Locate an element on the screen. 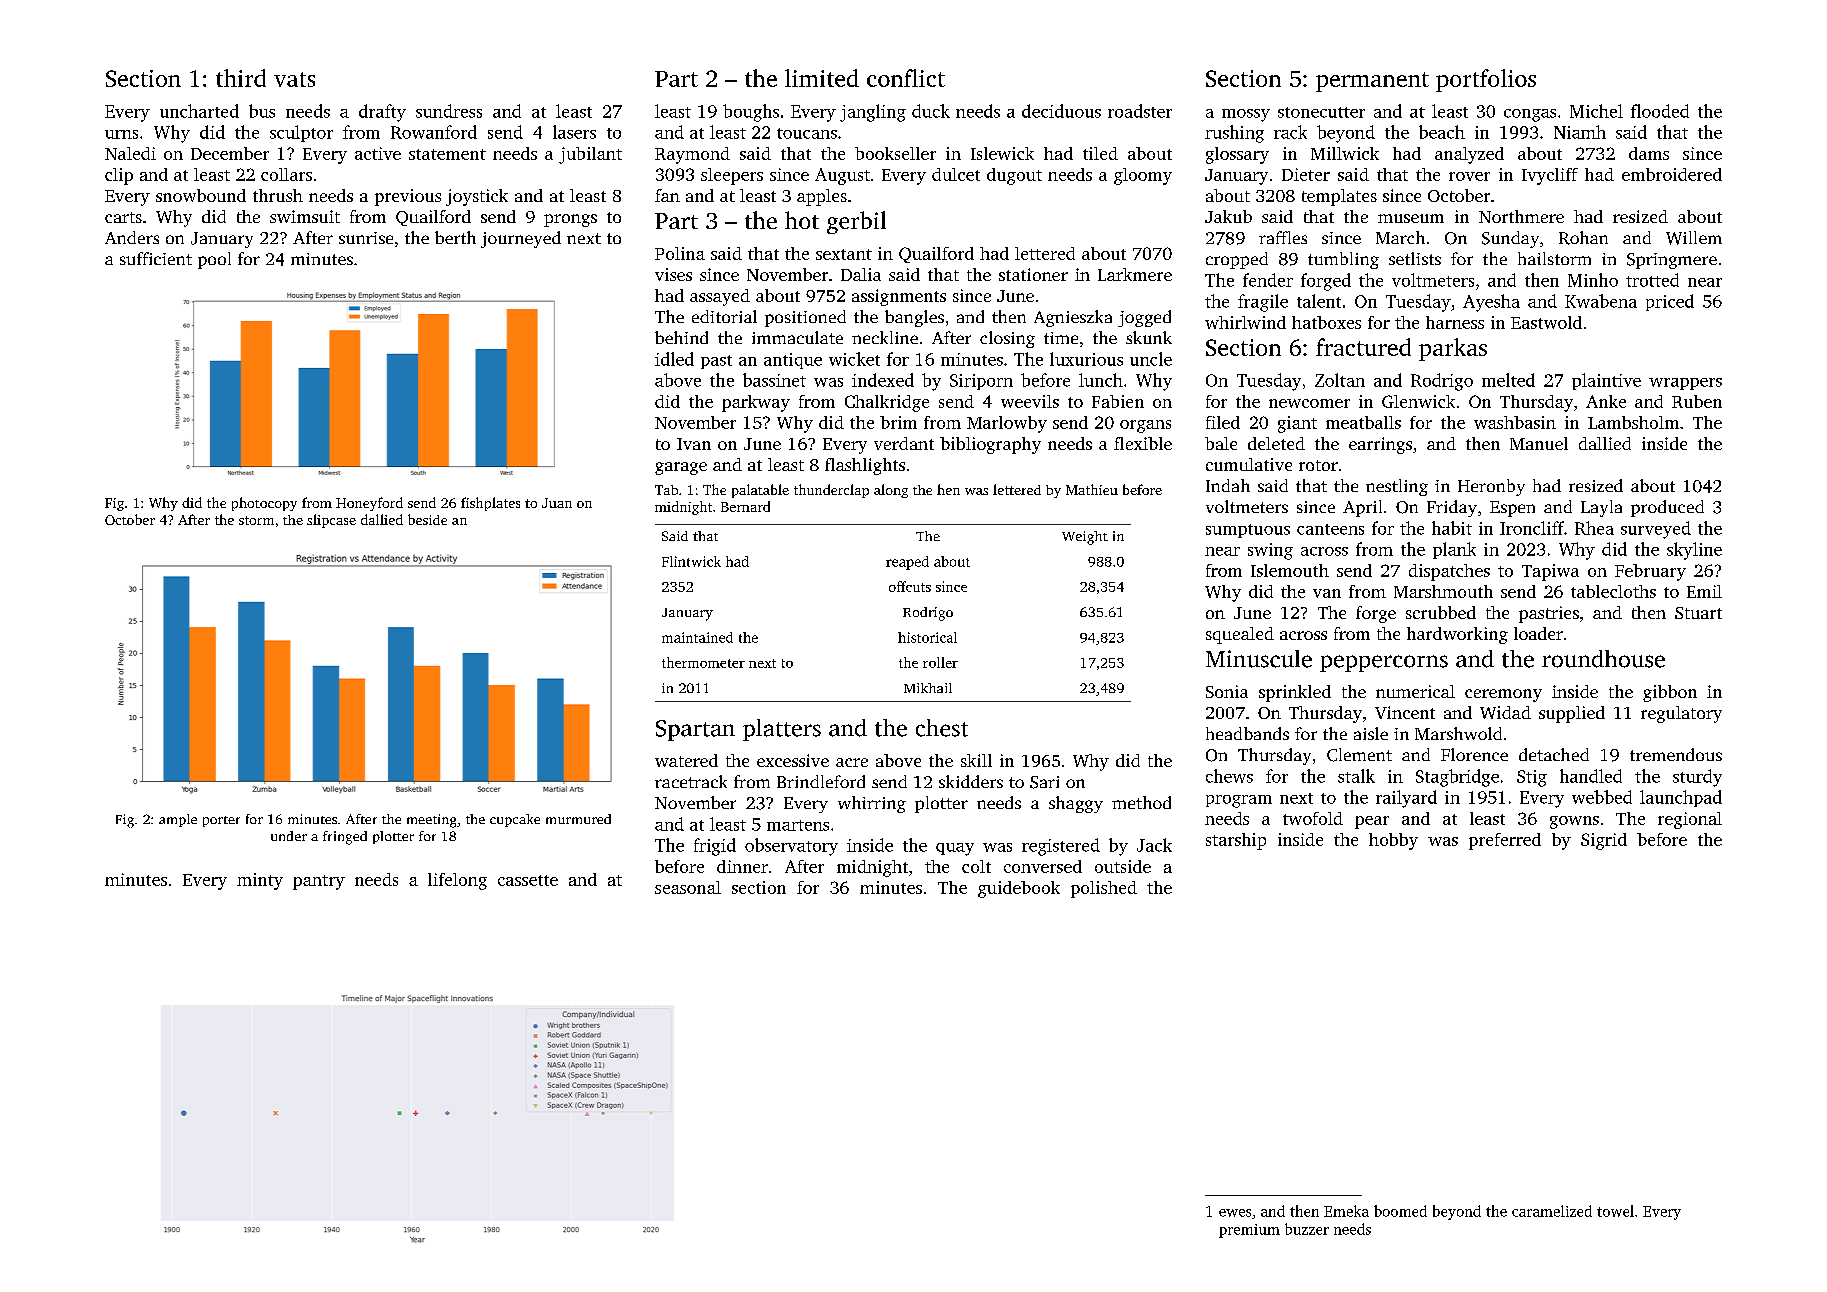 The image size is (1827, 1292). fishplates is located at coordinates (490, 504).
